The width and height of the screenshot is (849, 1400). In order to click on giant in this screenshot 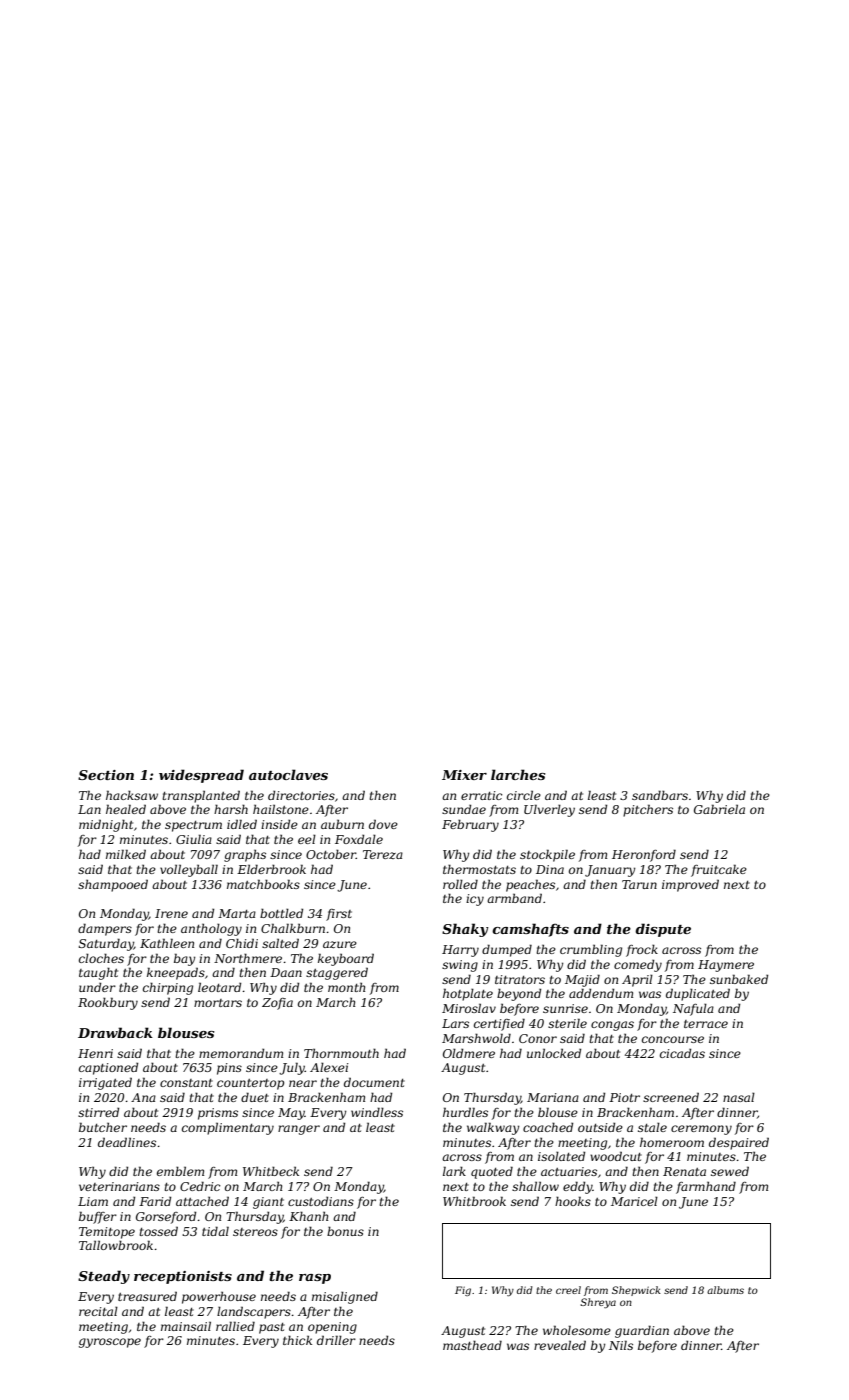, I will do `click(268, 1203)`.
